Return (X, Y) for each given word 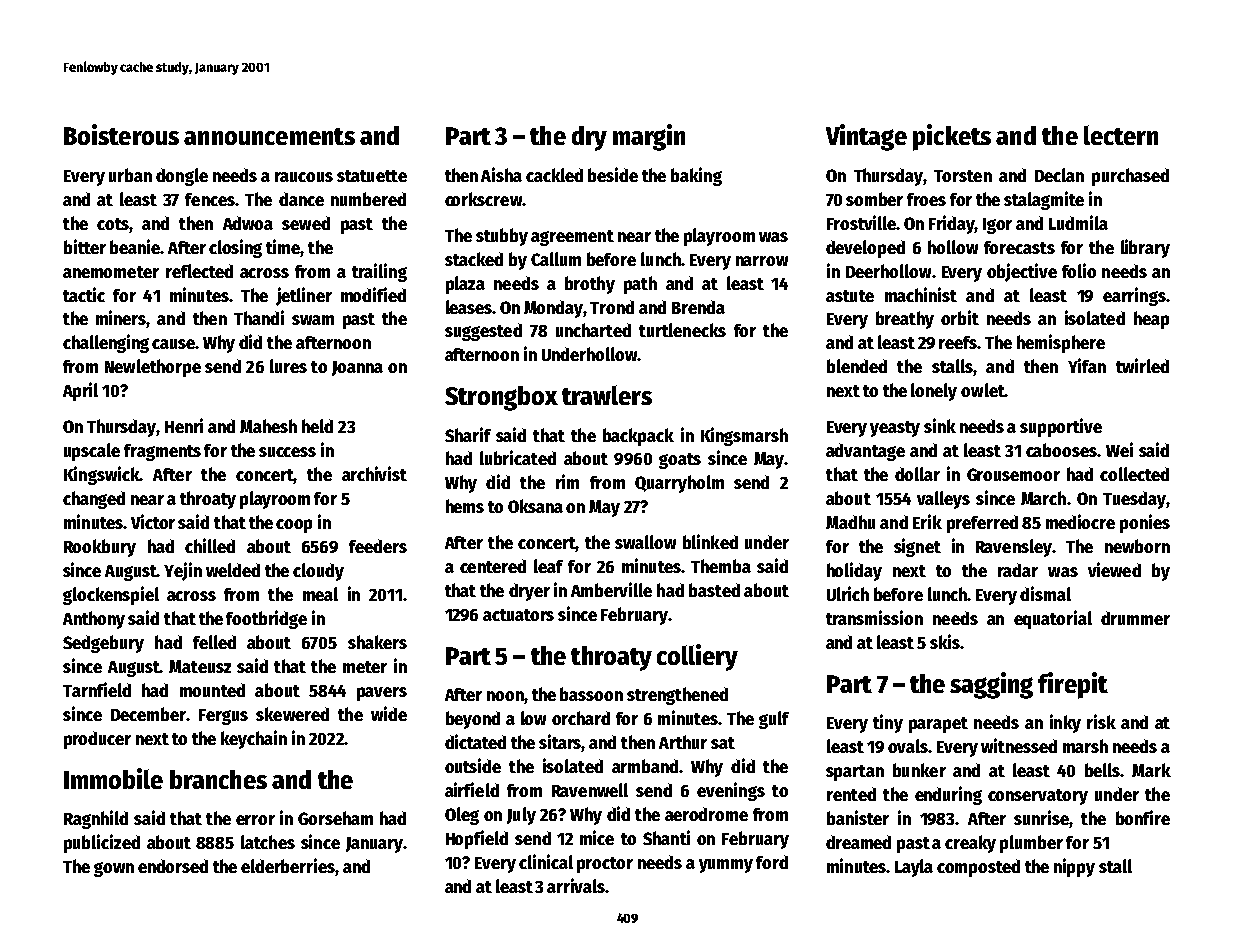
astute (850, 296)
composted (978, 868)
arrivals (576, 885)
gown (114, 869)
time (283, 246)
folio (1079, 270)
